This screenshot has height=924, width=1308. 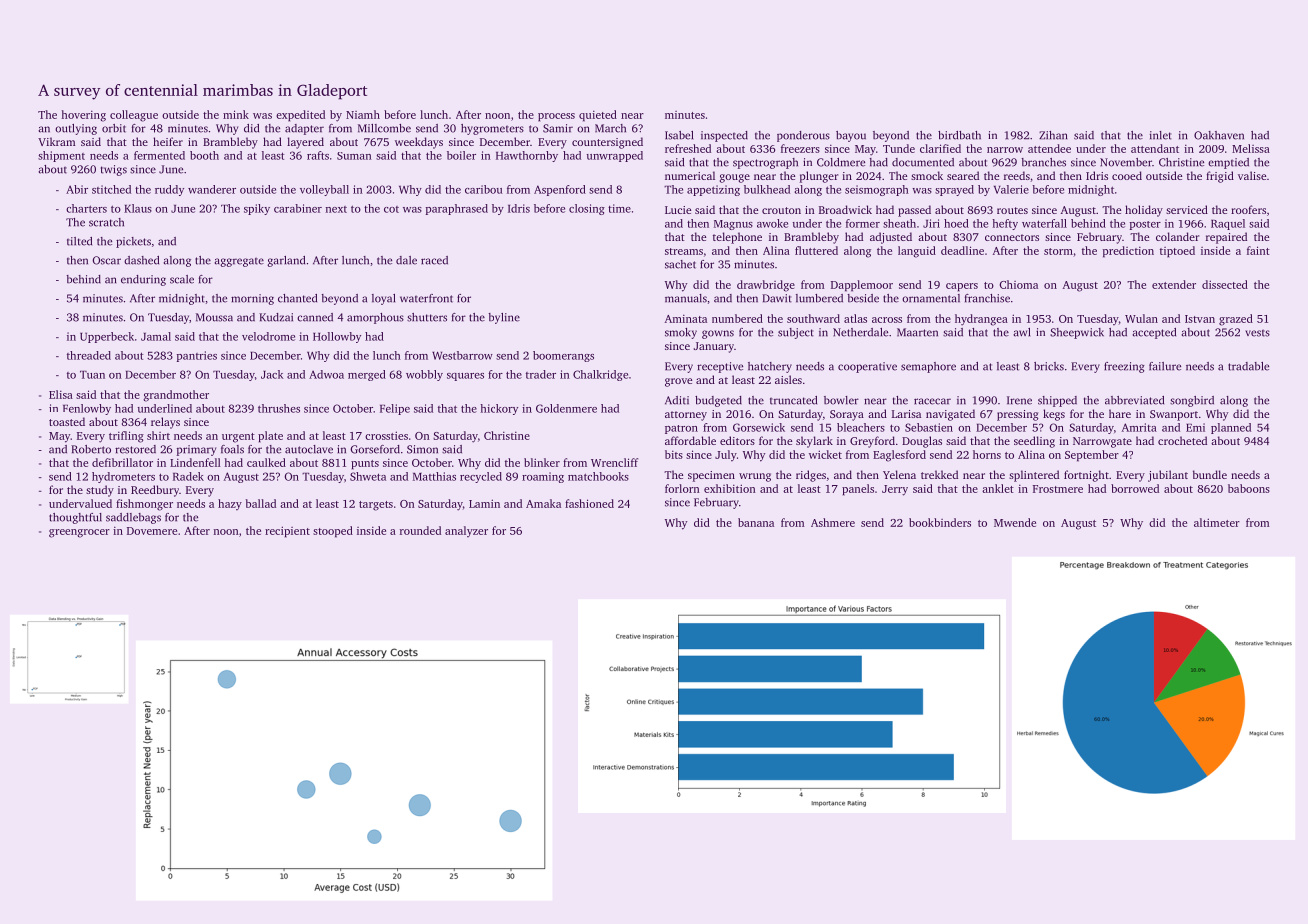 I want to click on banana, so click(x=756, y=522).
